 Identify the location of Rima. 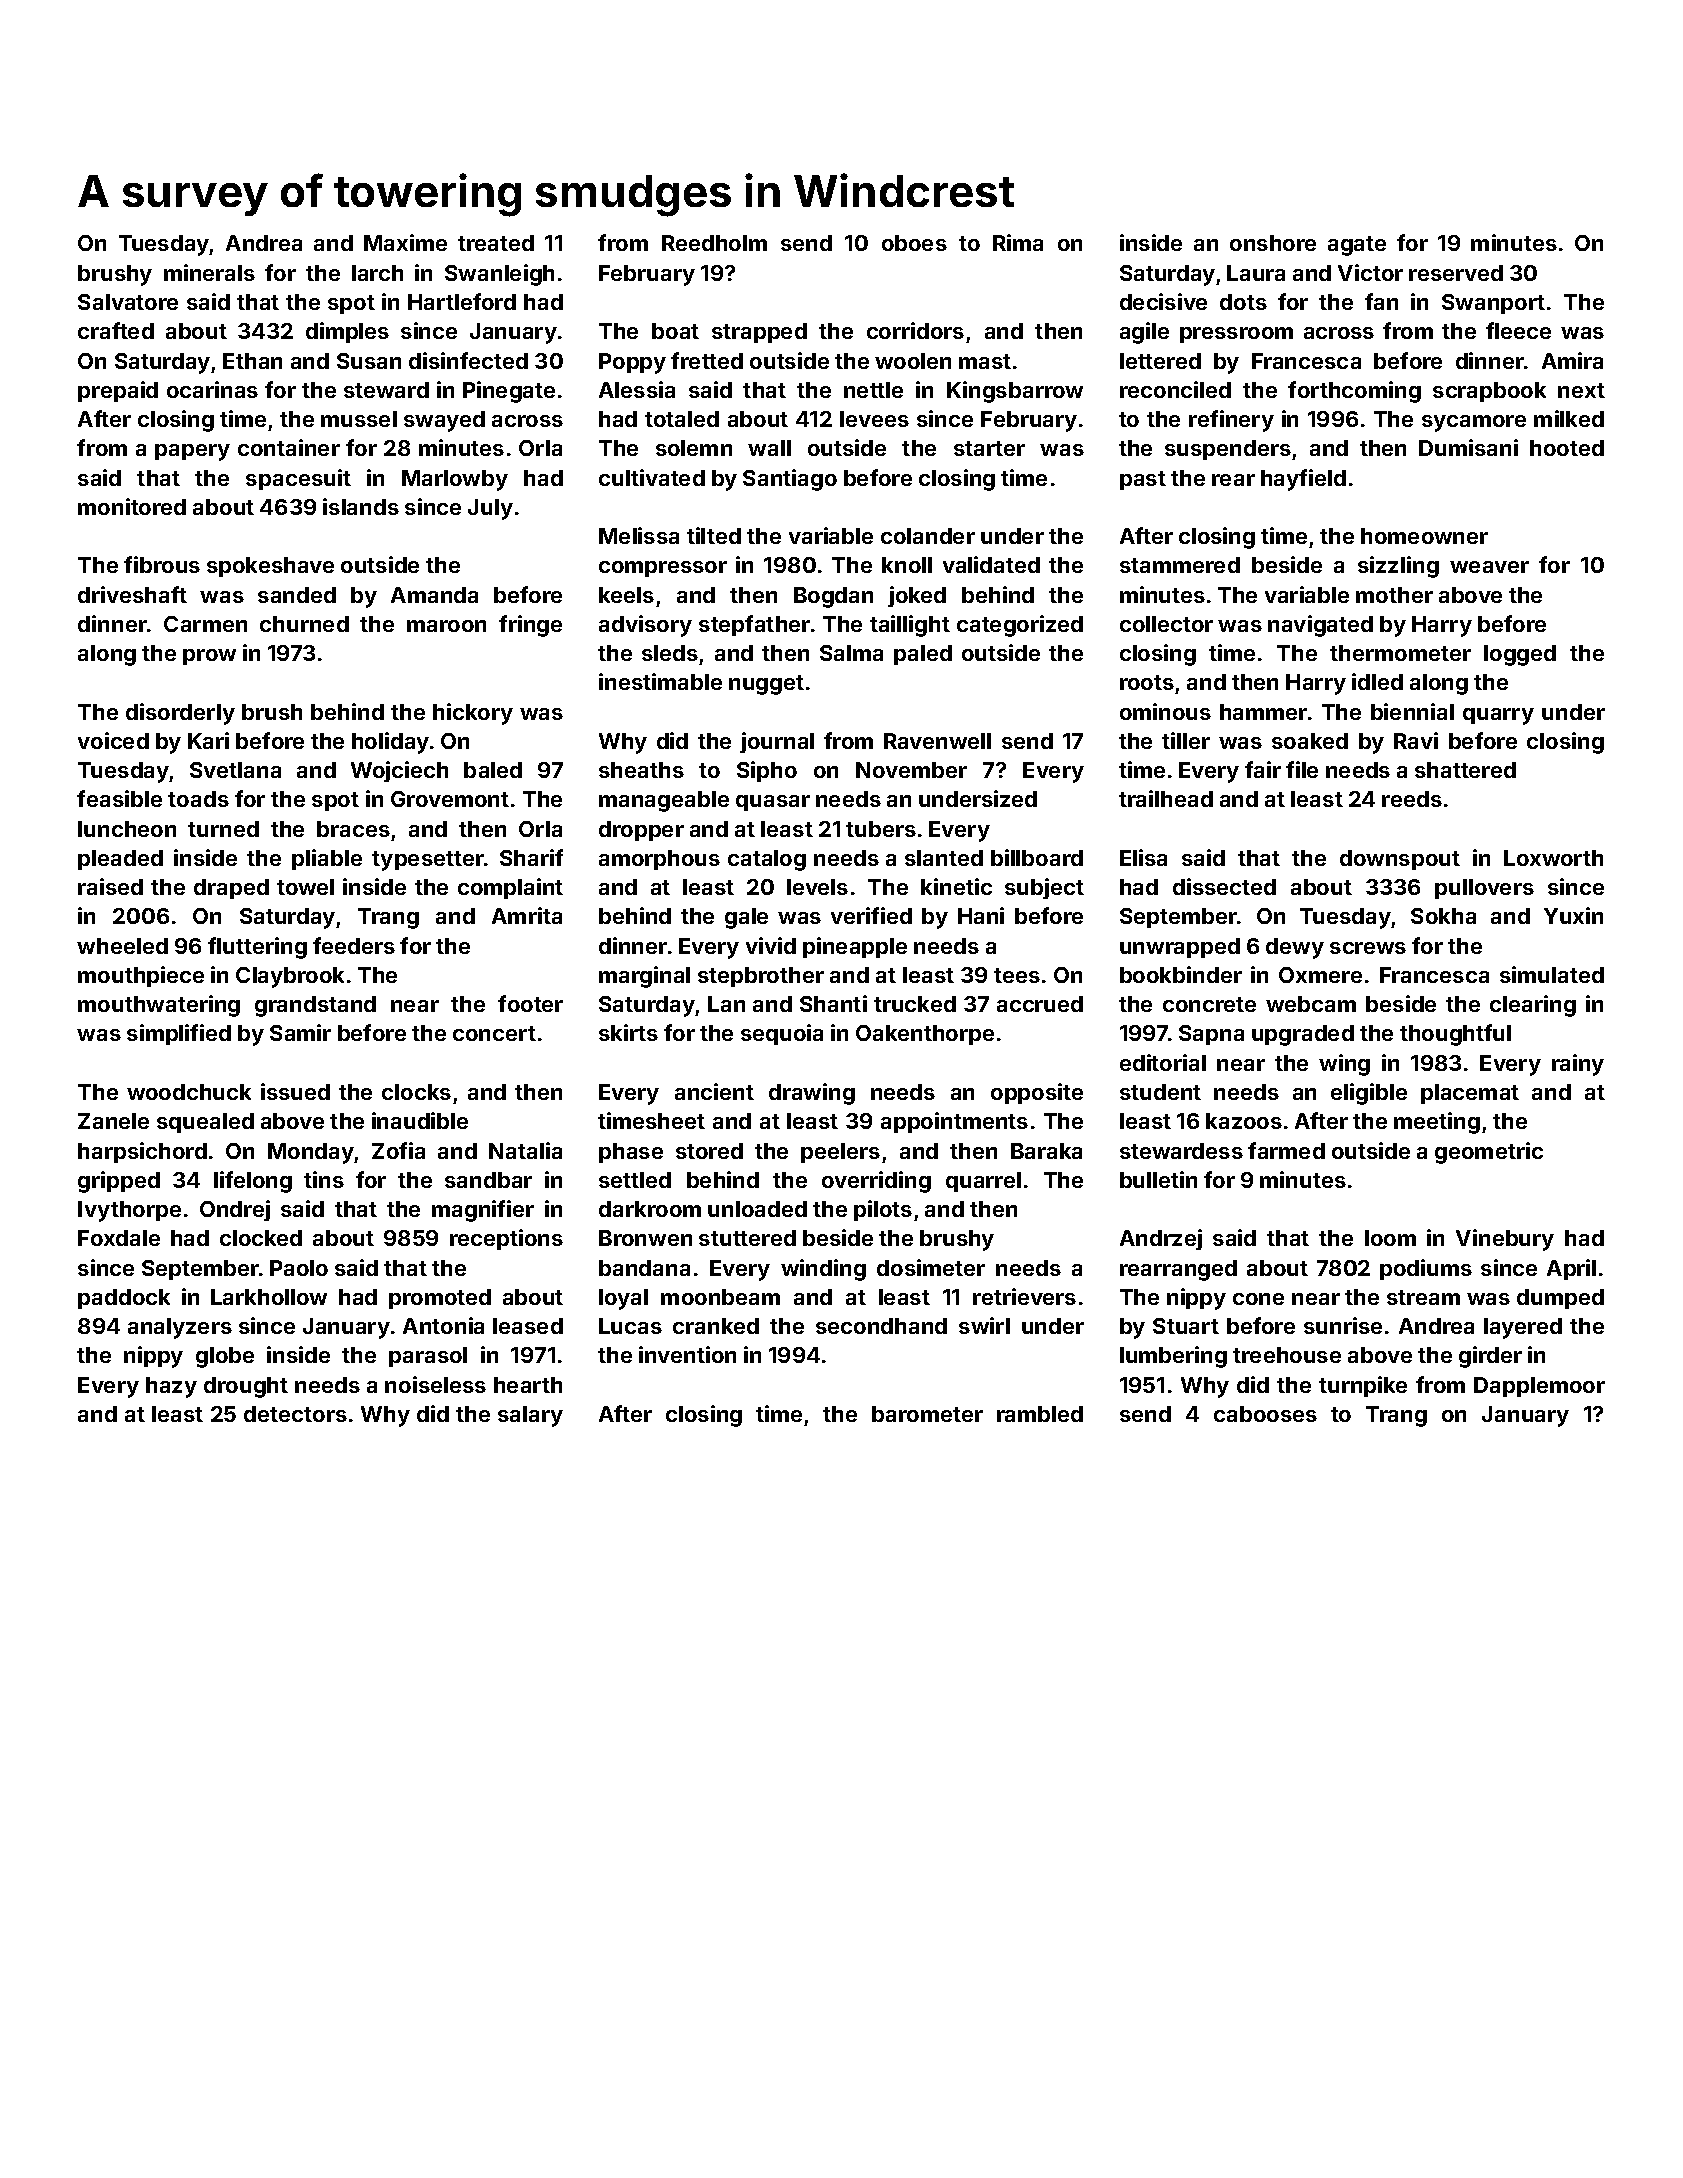
(1018, 242).
